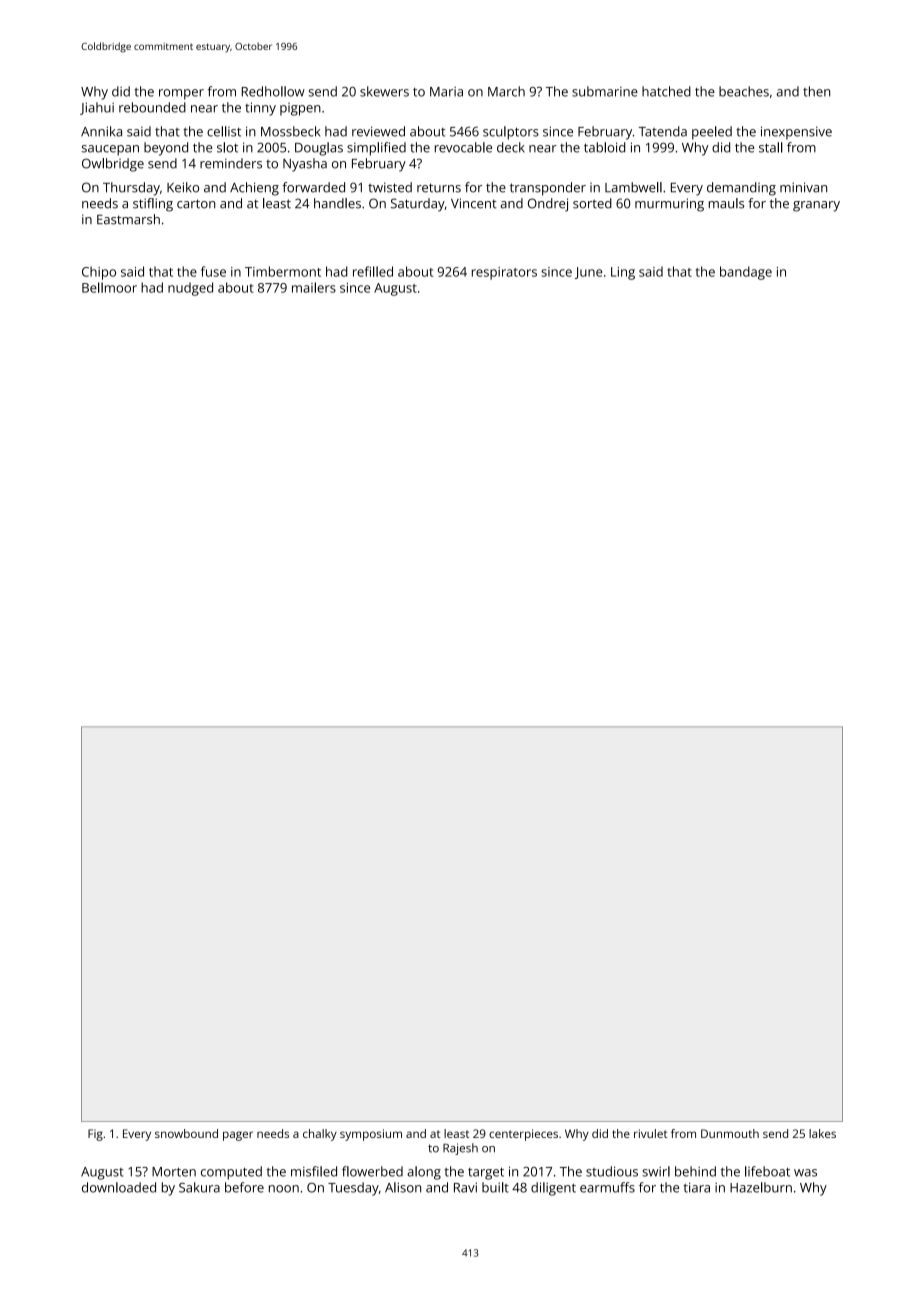  Describe the element at coordinates (97, 108) in the screenshot. I see `Jiahui` at that location.
